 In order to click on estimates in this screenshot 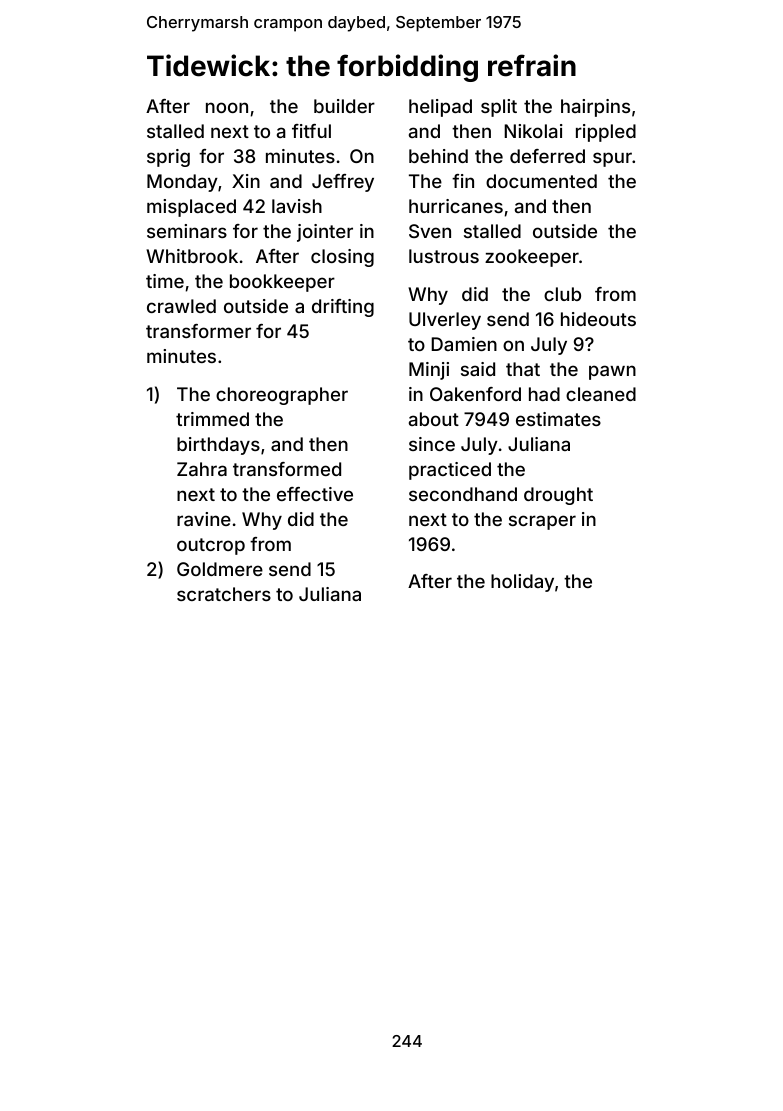, I will do `click(558, 419)`.
